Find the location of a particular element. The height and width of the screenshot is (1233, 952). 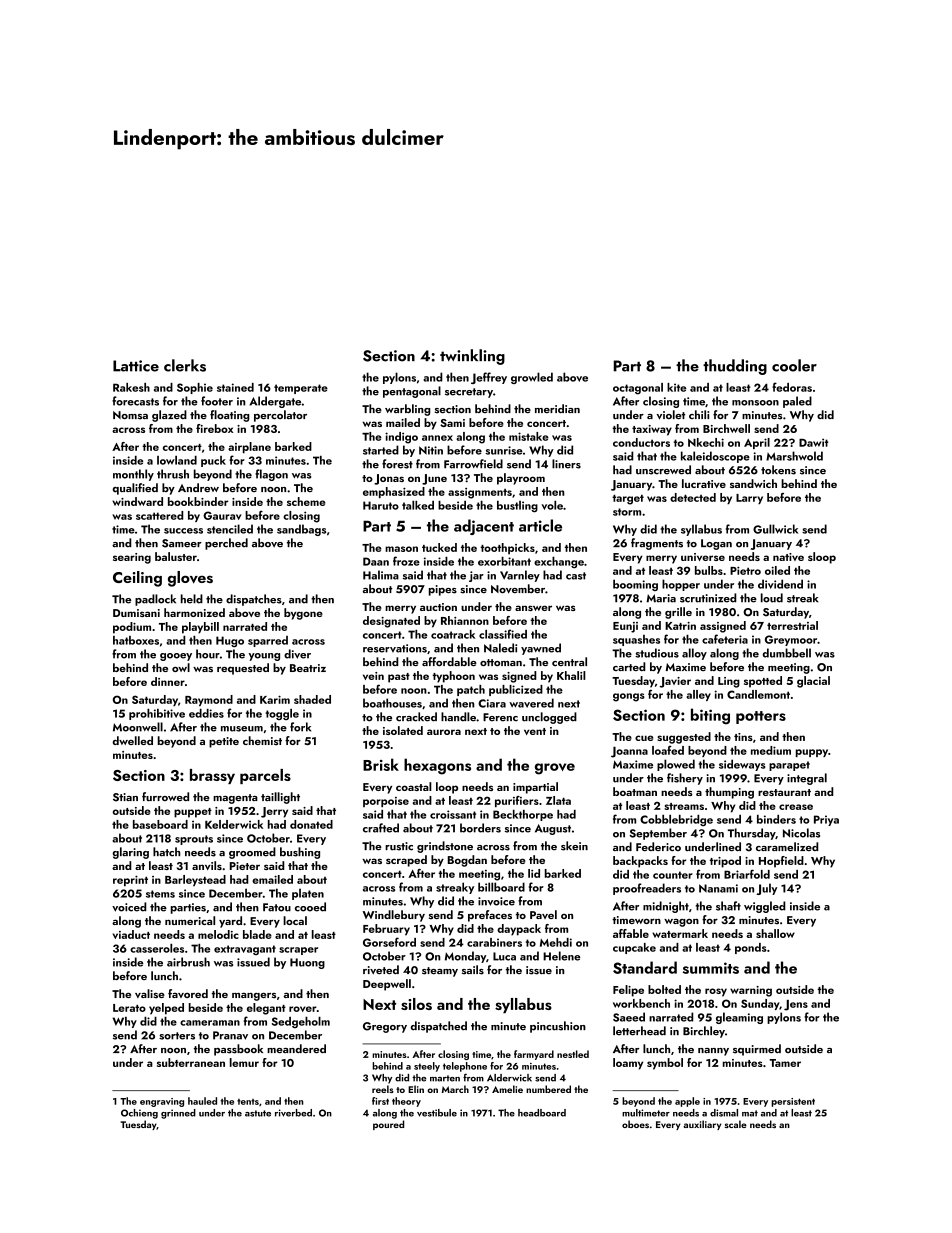

subterranean is located at coordinates (191, 1062).
